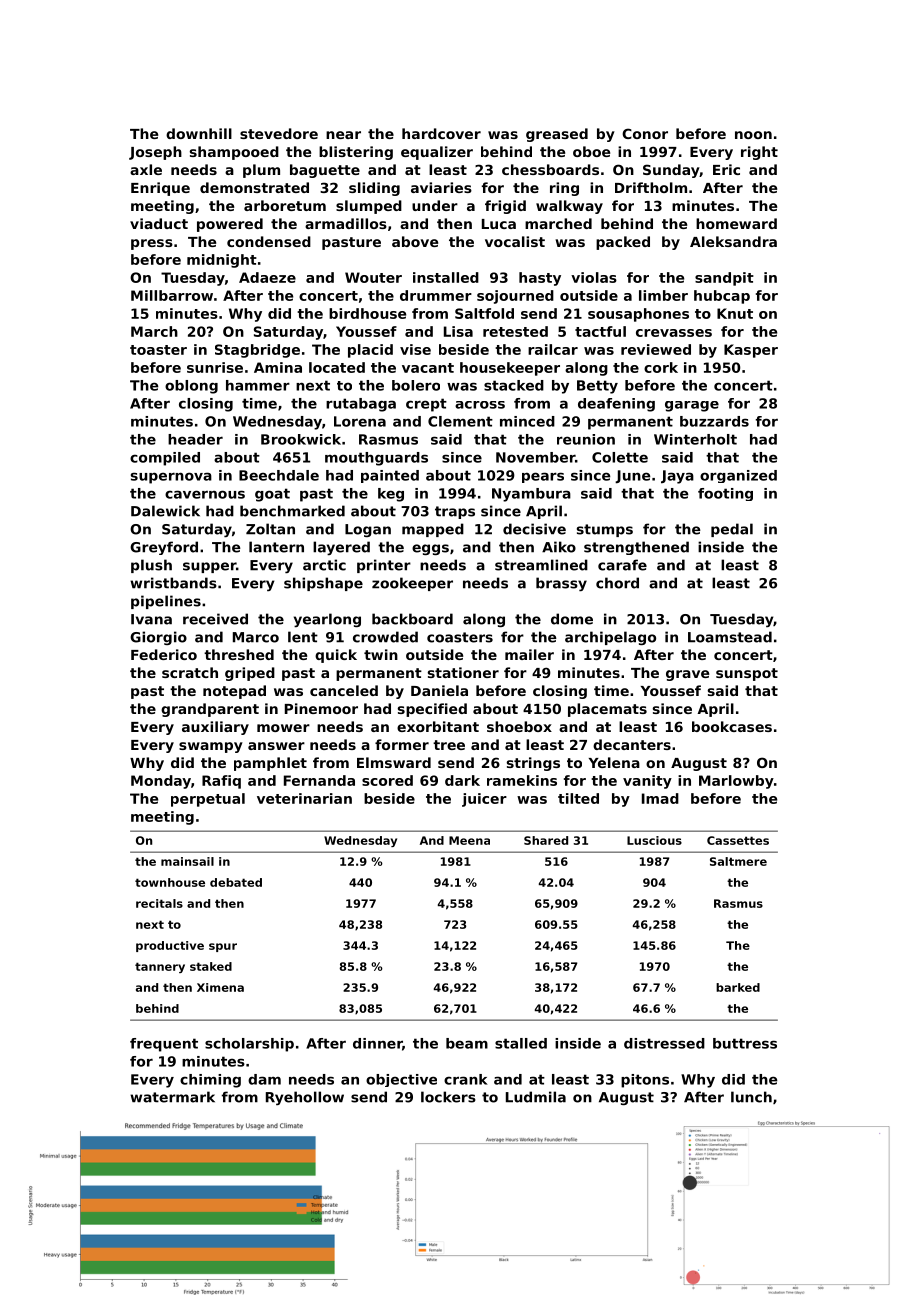 The height and width of the screenshot is (1316, 908). What do you see at coordinates (620, 457) in the screenshot?
I see `Colette` at bounding box center [620, 457].
